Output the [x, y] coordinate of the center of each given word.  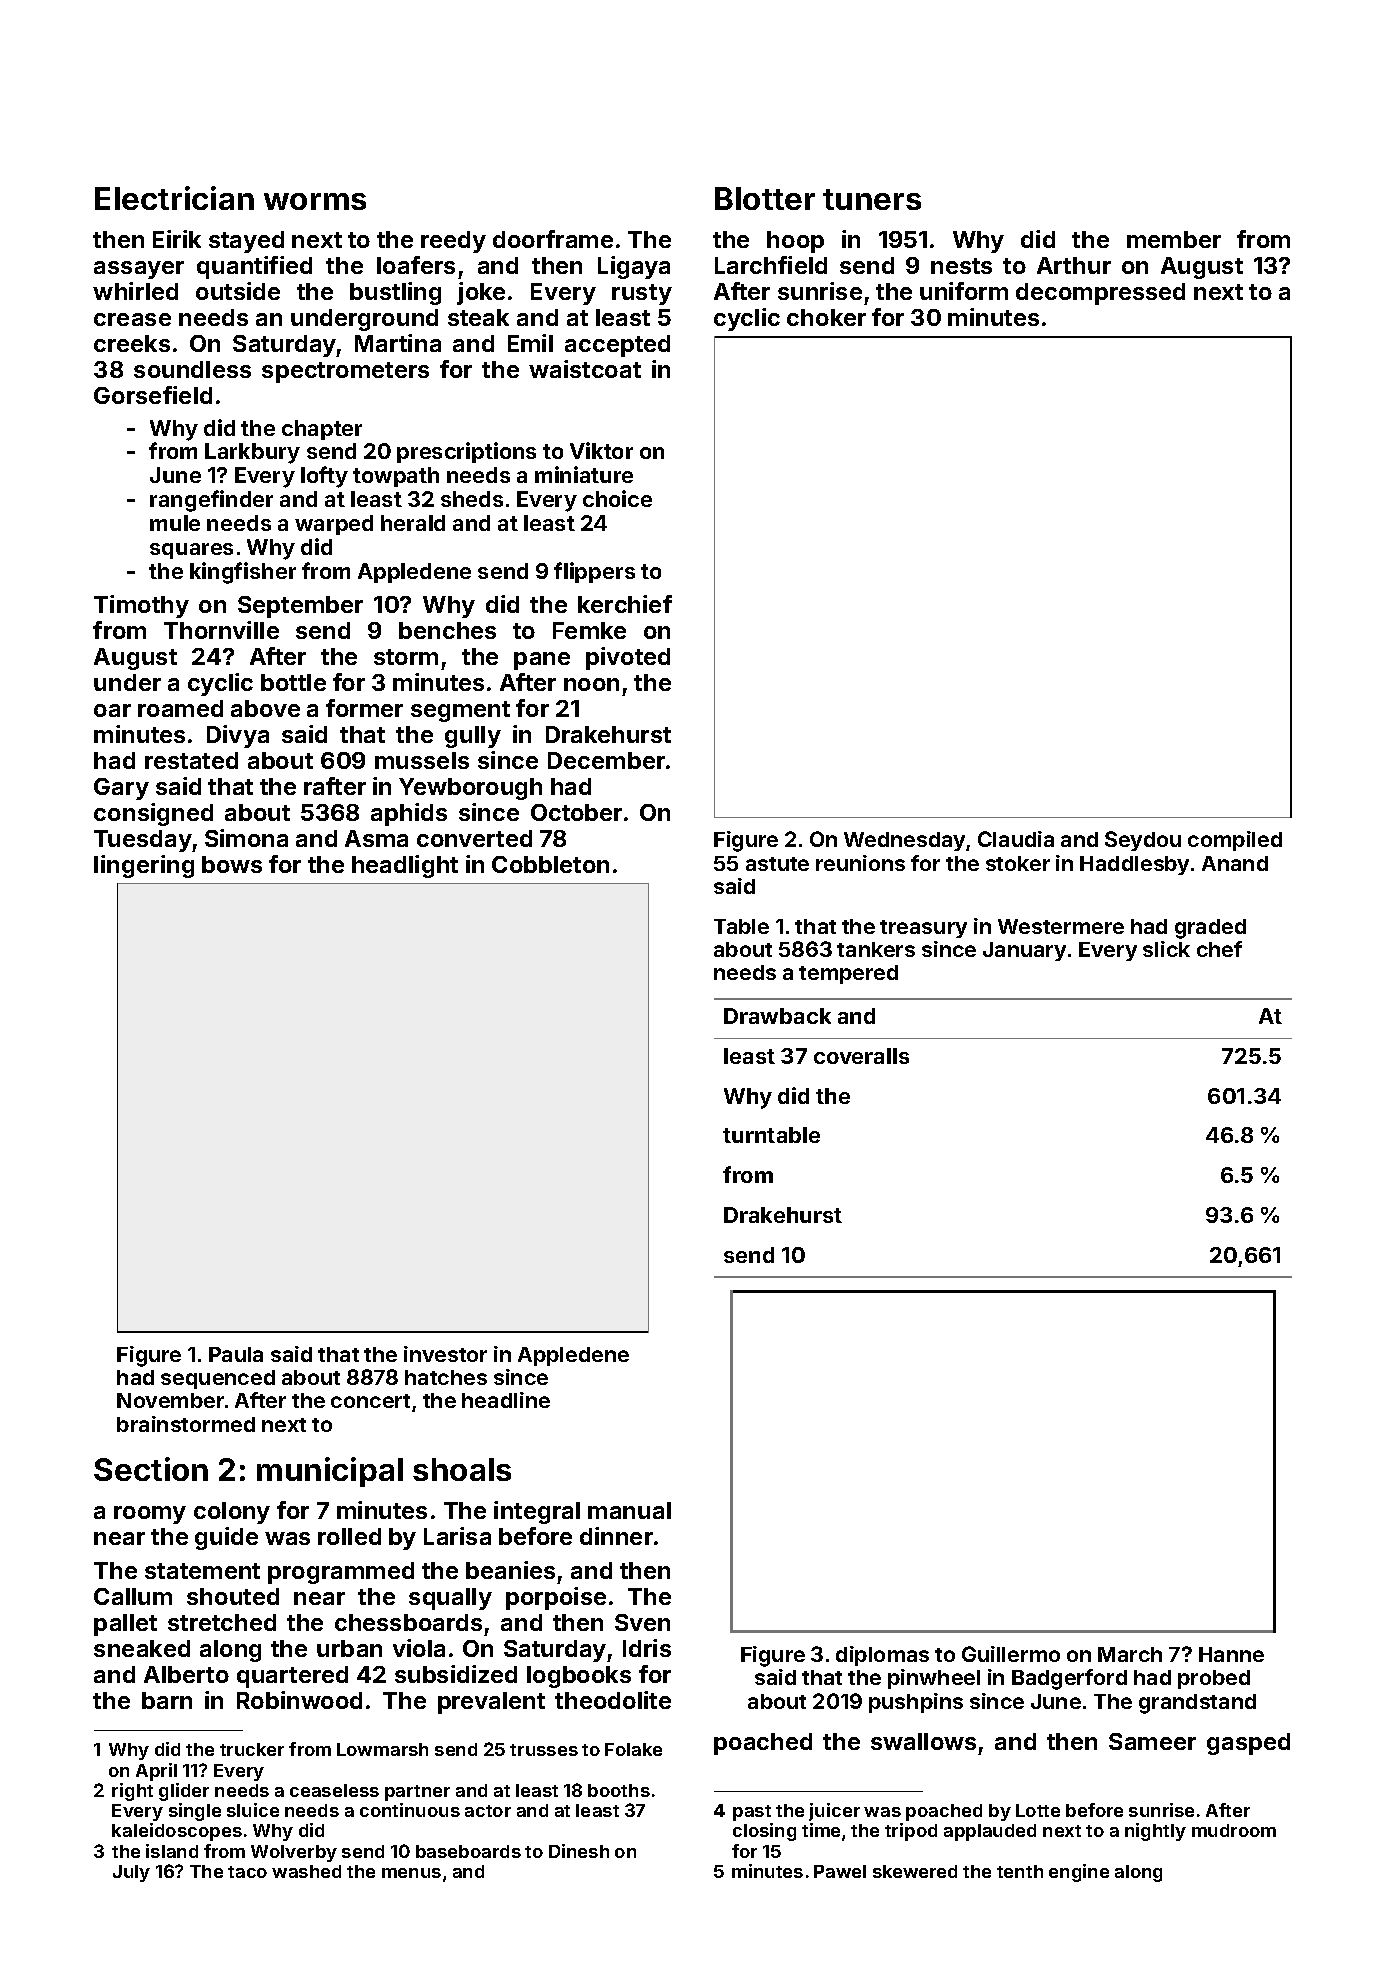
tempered [848, 974]
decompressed [1100, 294]
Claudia [1016, 839]
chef [1219, 949]
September [300, 607]
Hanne [1231, 1654]
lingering [144, 866]
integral [537, 1512]
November [170, 1400]
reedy [453, 242]
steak [478, 317]
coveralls [861, 1056]
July [131, 1873]
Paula [236, 1354]
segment [460, 711]
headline [506, 1400]
